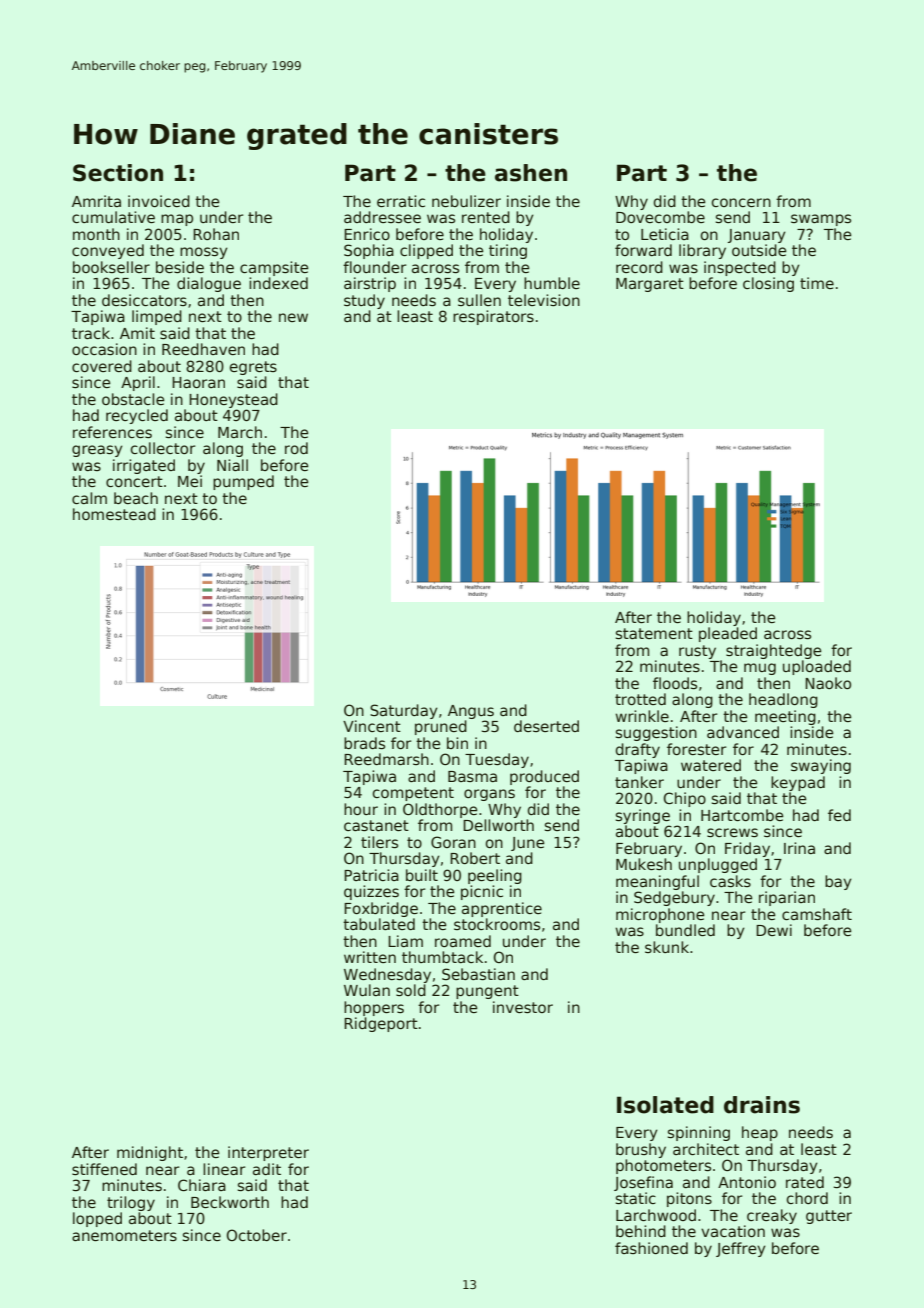 This document has width=924, height=1308. Describe the element at coordinates (531, 173) in the document. I see `ashen` at that location.
